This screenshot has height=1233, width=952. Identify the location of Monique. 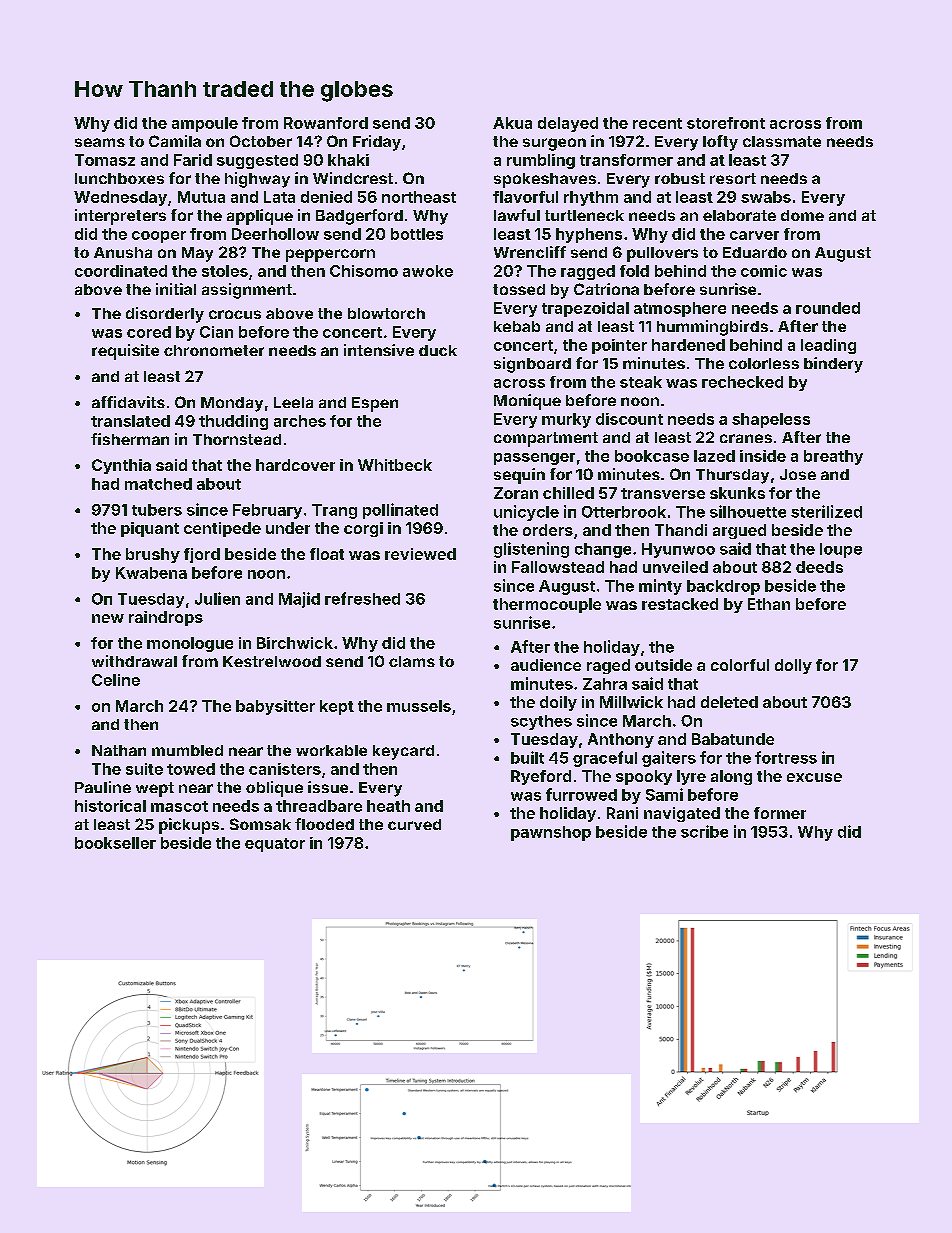
(527, 402).
